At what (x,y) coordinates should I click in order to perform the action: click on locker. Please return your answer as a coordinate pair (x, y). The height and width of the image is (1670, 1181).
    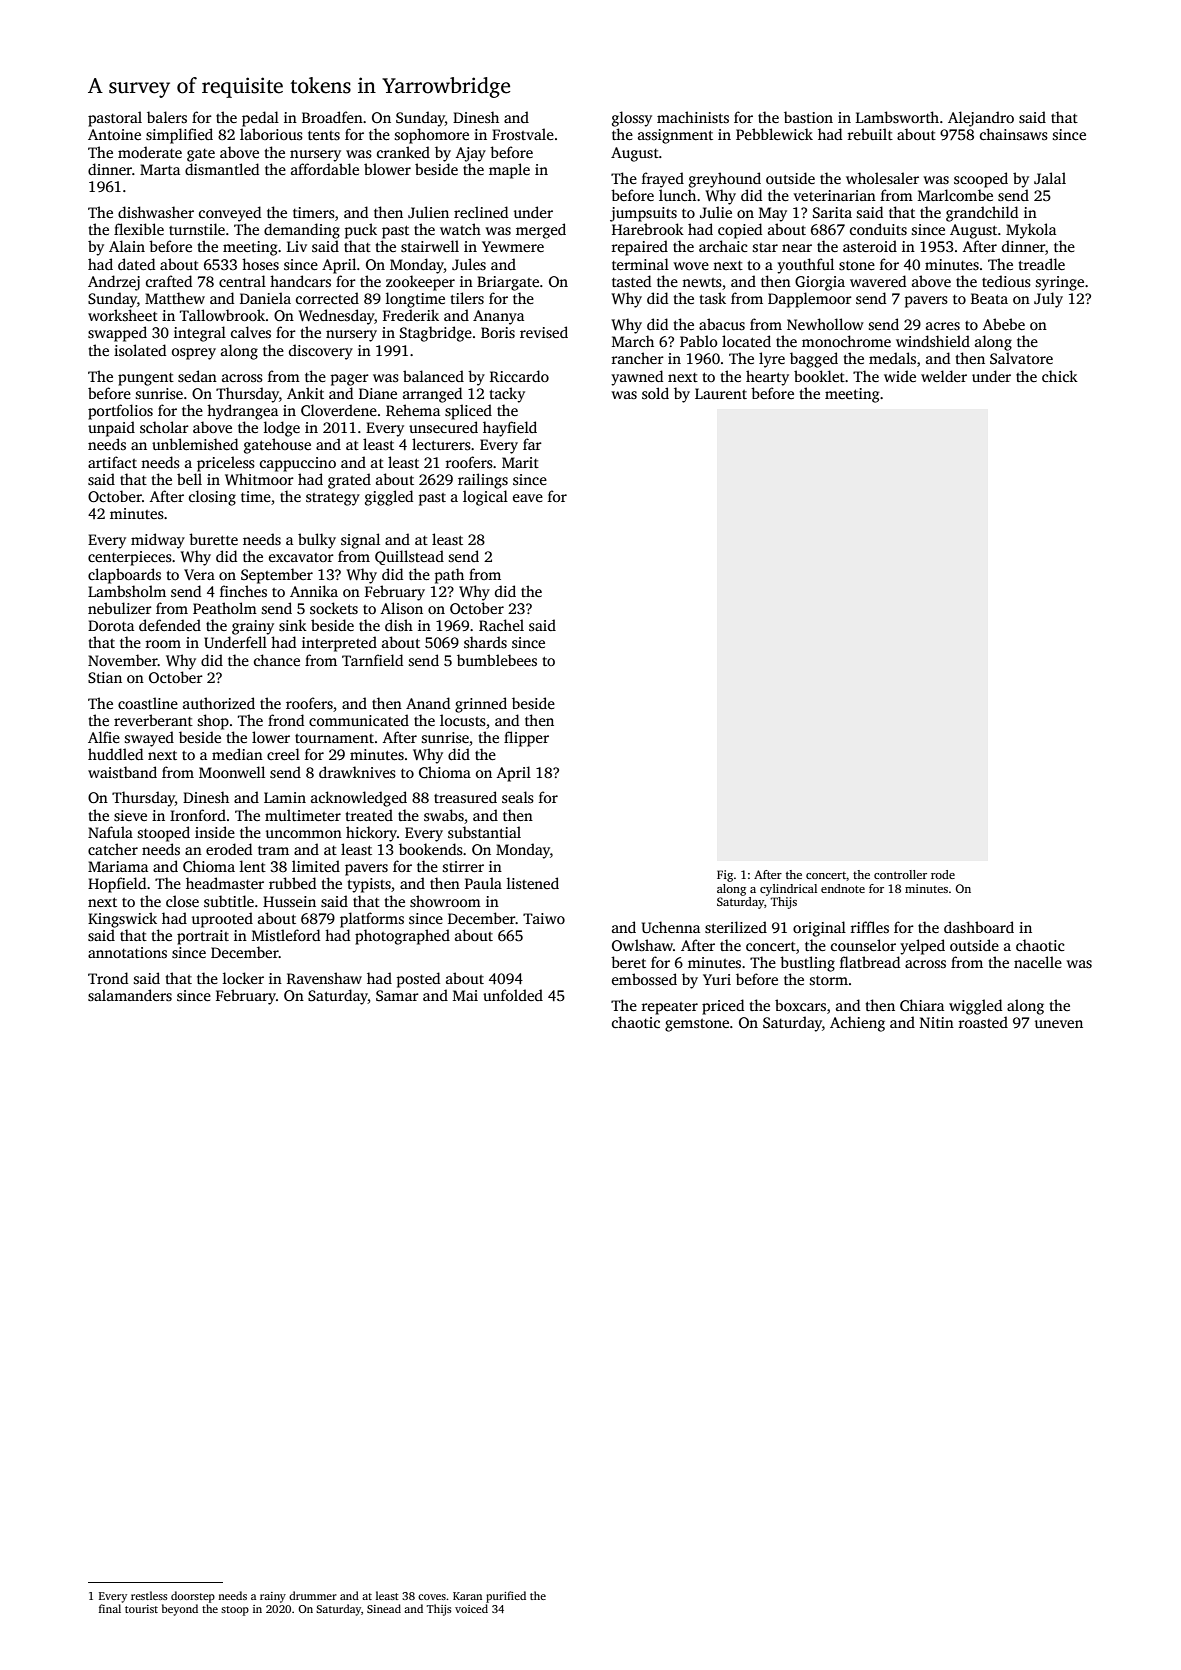
    Looking at the image, I should click on (243, 978).
